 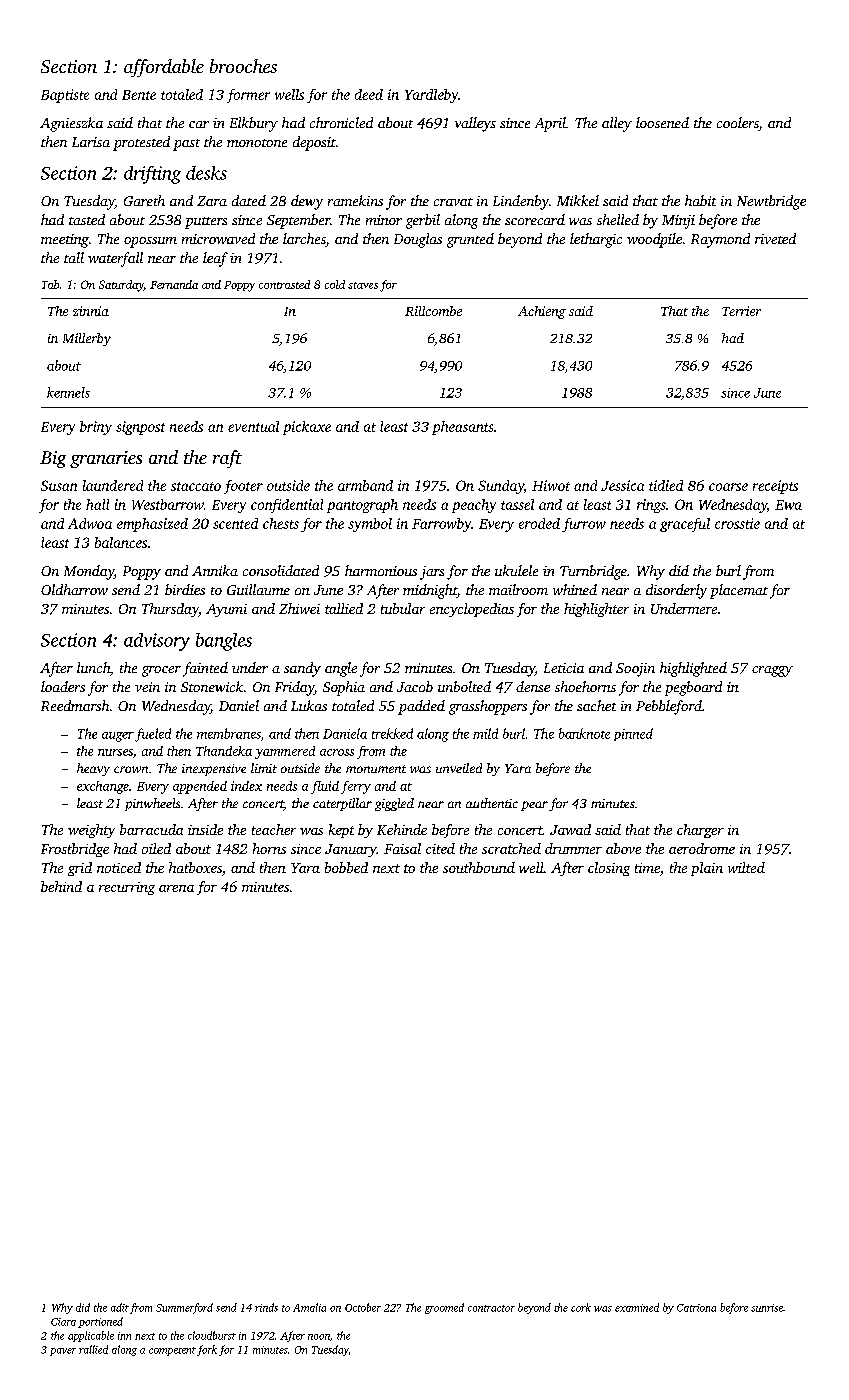 I want to click on portioned, so click(x=100, y=1322).
